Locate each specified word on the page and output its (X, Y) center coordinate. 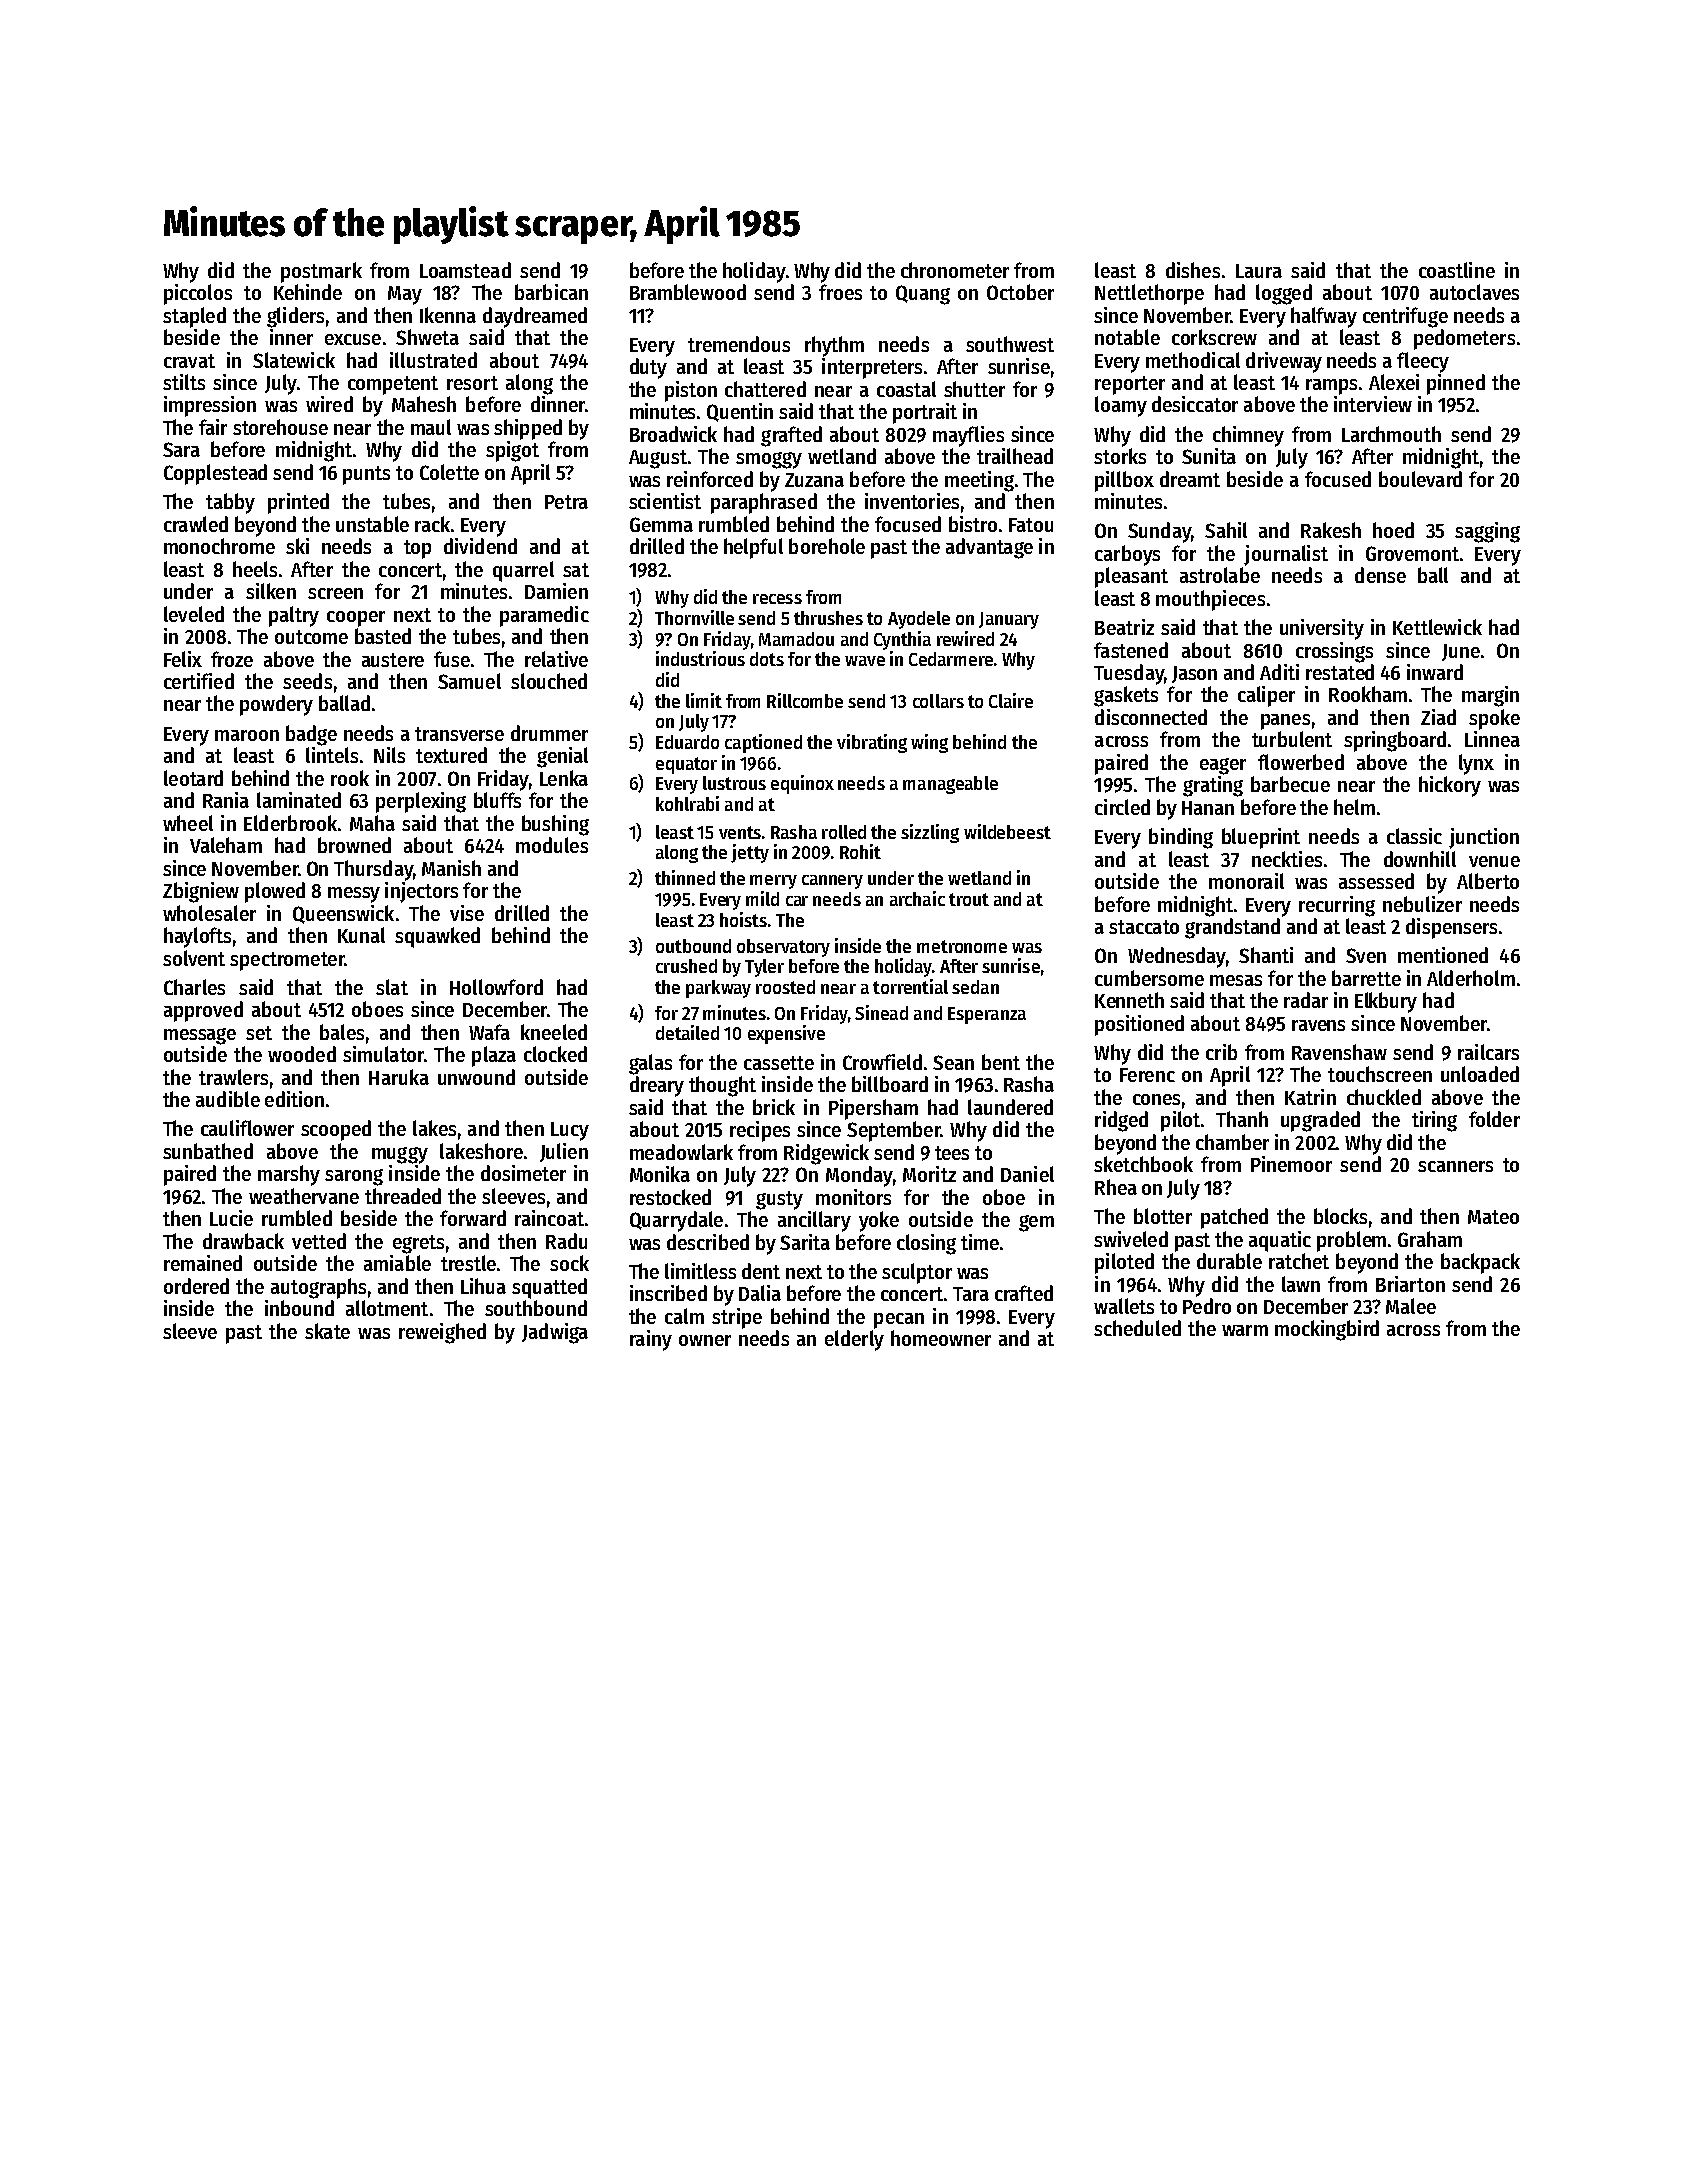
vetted (319, 1241)
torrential (910, 986)
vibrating (872, 743)
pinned (1456, 384)
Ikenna (448, 315)
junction (1484, 838)
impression (210, 406)
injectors (421, 892)
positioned (1139, 1025)
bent (1001, 1062)
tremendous (739, 344)
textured (451, 755)
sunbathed (208, 1151)
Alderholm (1471, 978)
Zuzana (814, 480)
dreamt (1190, 479)
